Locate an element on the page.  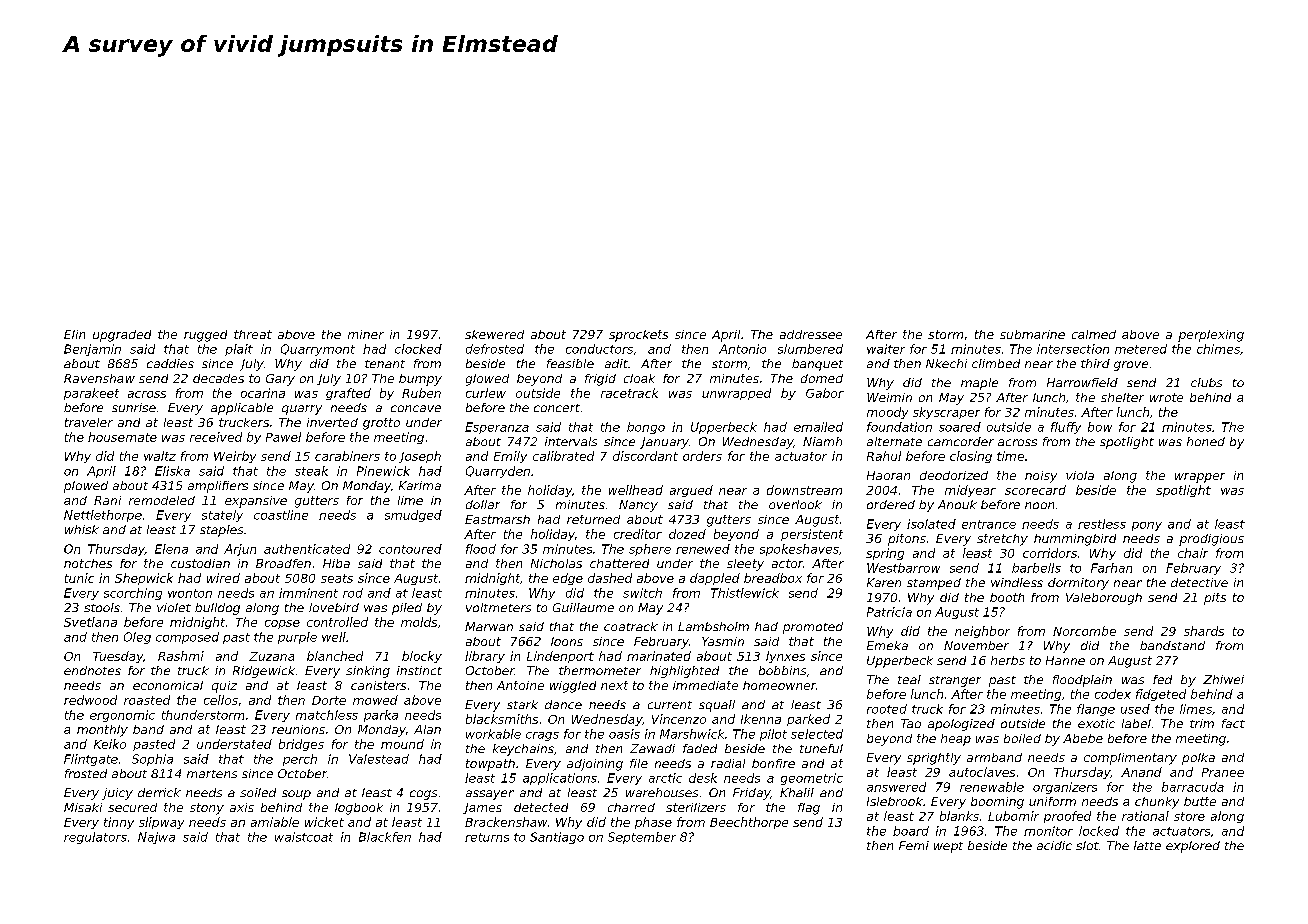
Shepwick is located at coordinates (144, 579).
